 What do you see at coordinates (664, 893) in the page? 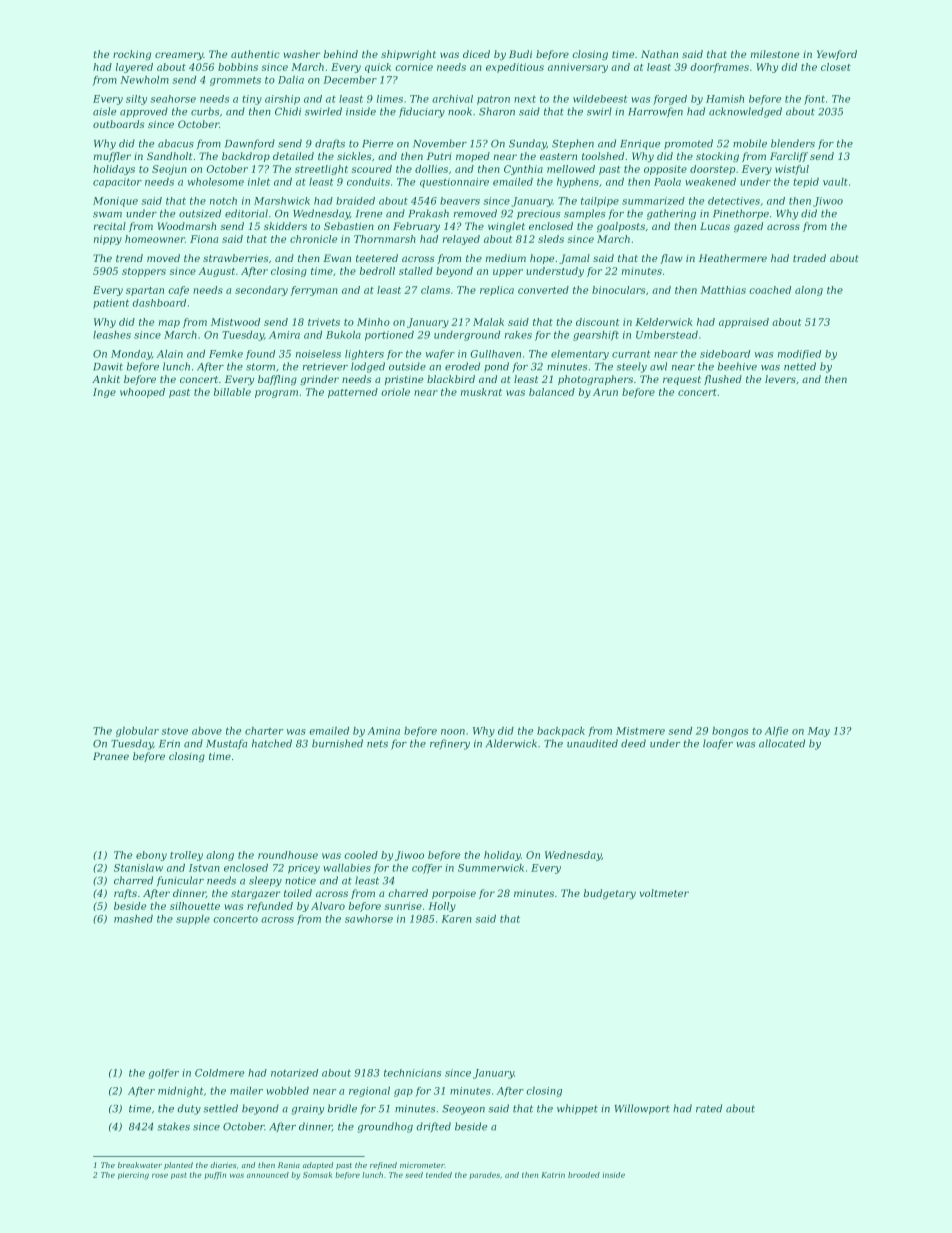
I see `voltmeter` at bounding box center [664, 893].
